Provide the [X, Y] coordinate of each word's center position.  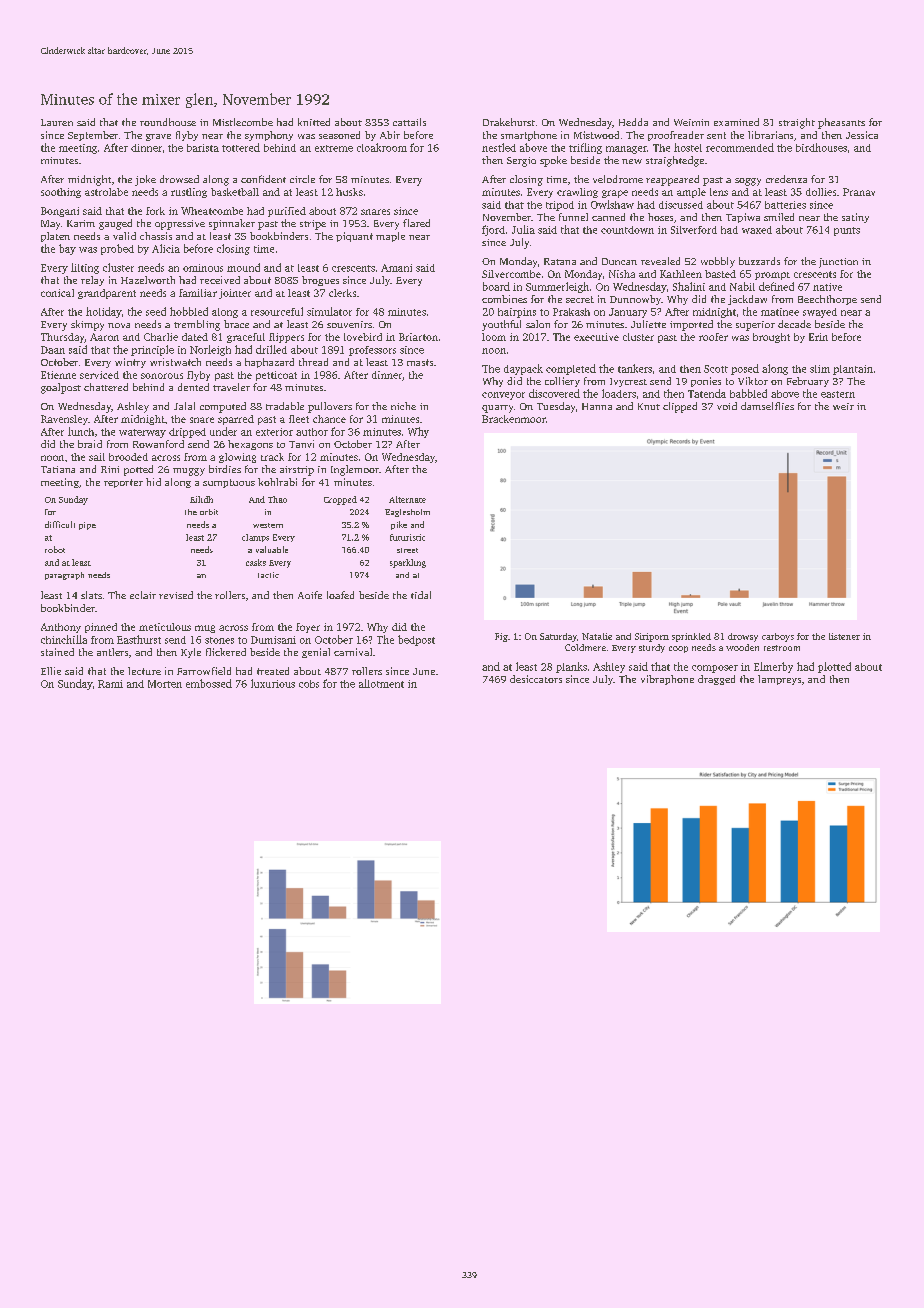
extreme [334, 148]
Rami [110, 684]
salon [538, 324]
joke [145, 180]
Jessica [862, 135]
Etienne [58, 375]
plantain [853, 370]
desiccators [536, 679]
